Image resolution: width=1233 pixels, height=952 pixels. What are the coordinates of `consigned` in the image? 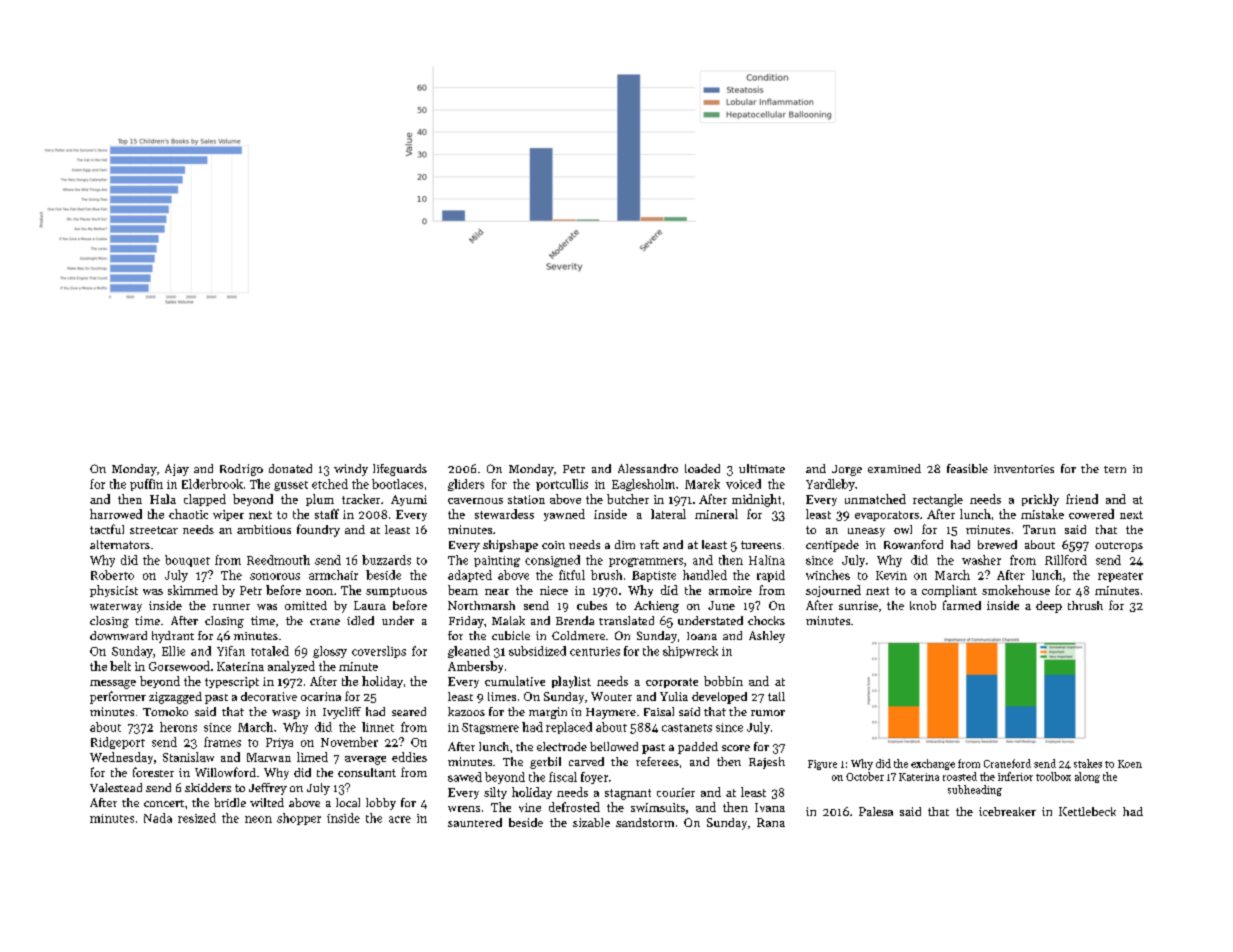 It's located at (552, 561).
